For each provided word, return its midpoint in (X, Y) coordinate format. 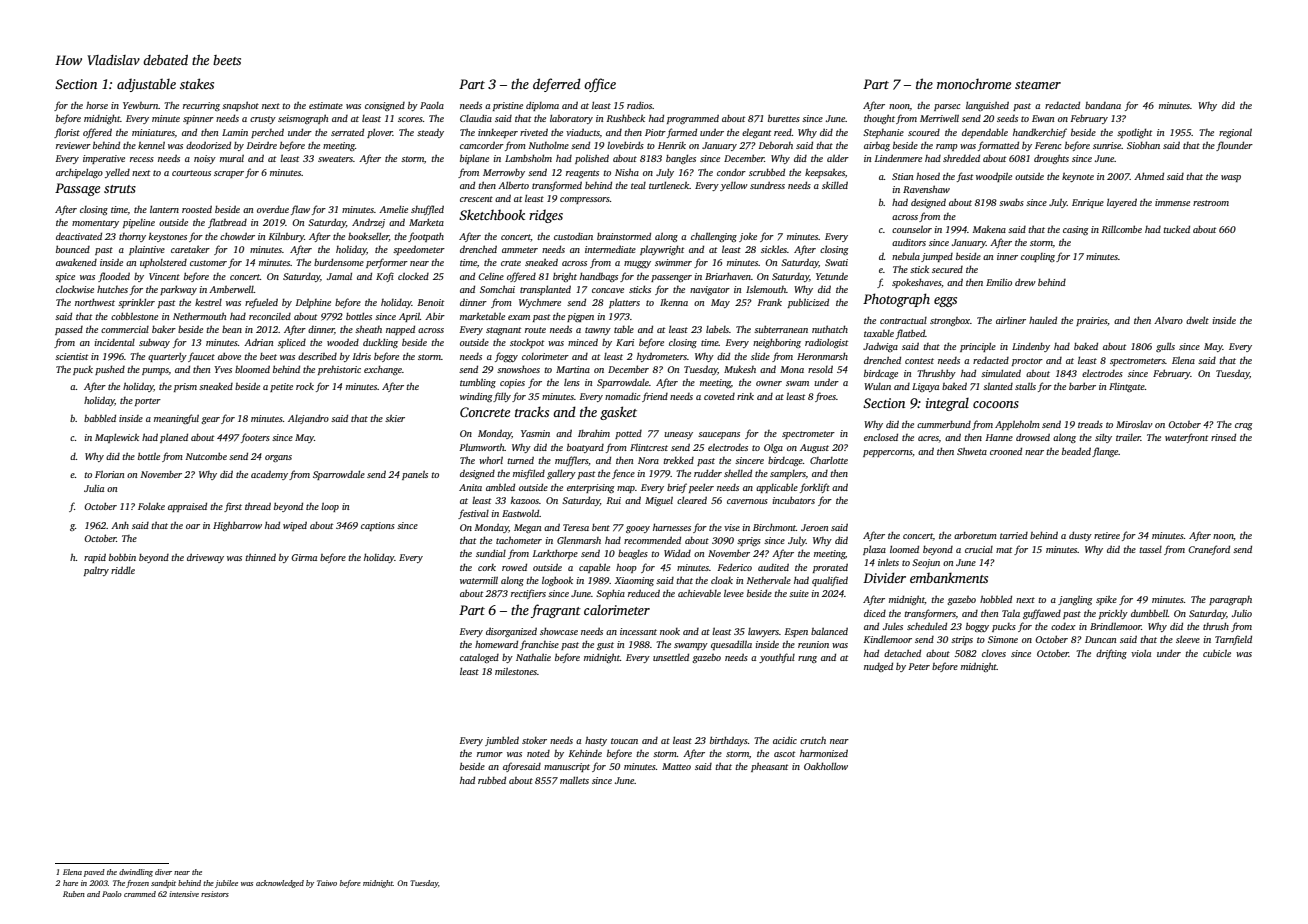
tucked (1176, 229)
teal (638, 185)
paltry (96, 571)
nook (670, 631)
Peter (919, 666)
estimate (326, 105)
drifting (1111, 654)
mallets (574, 780)
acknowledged (280, 884)
